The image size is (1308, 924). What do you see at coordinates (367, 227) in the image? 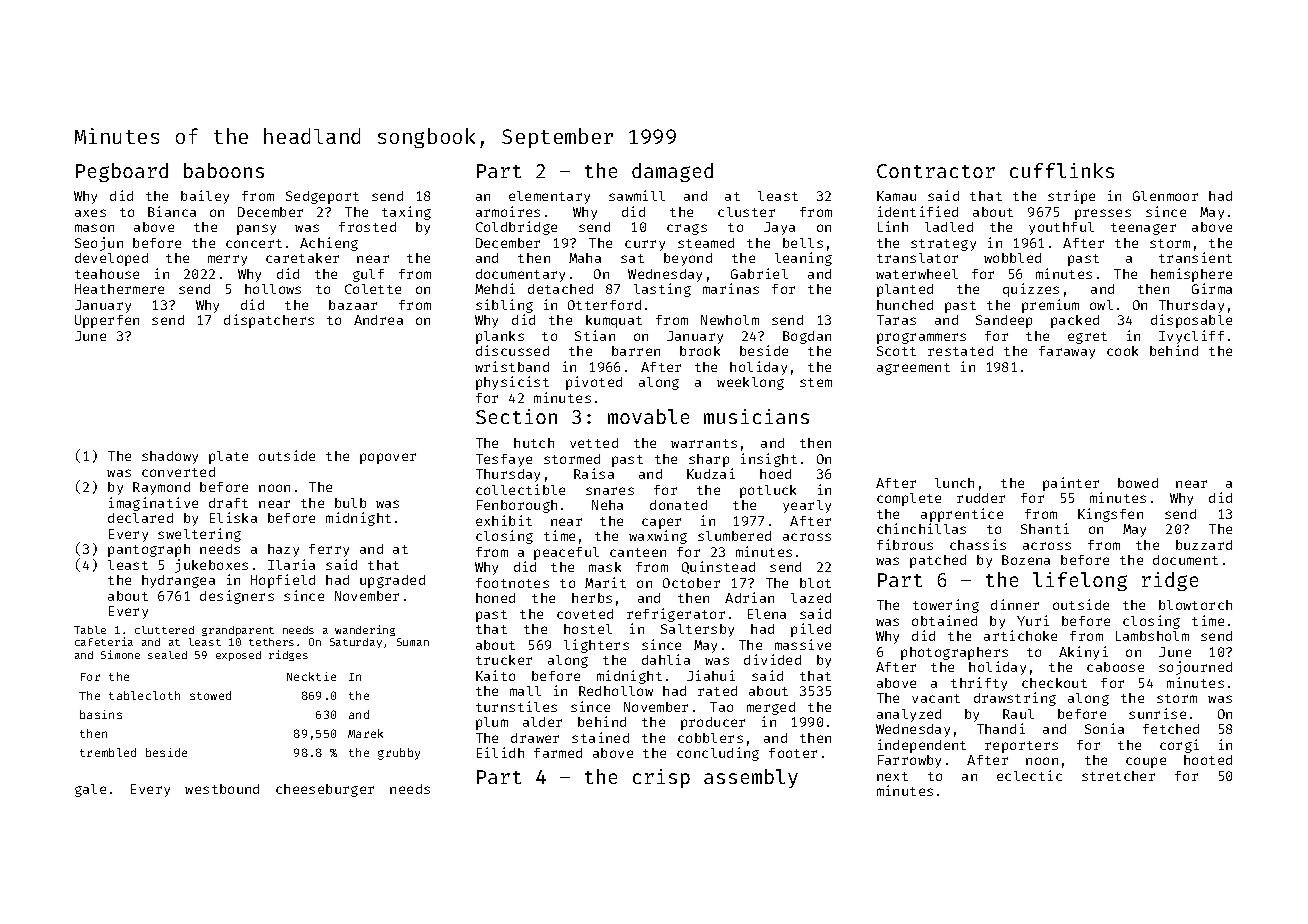
I see `frosted` at bounding box center [367, 227].
